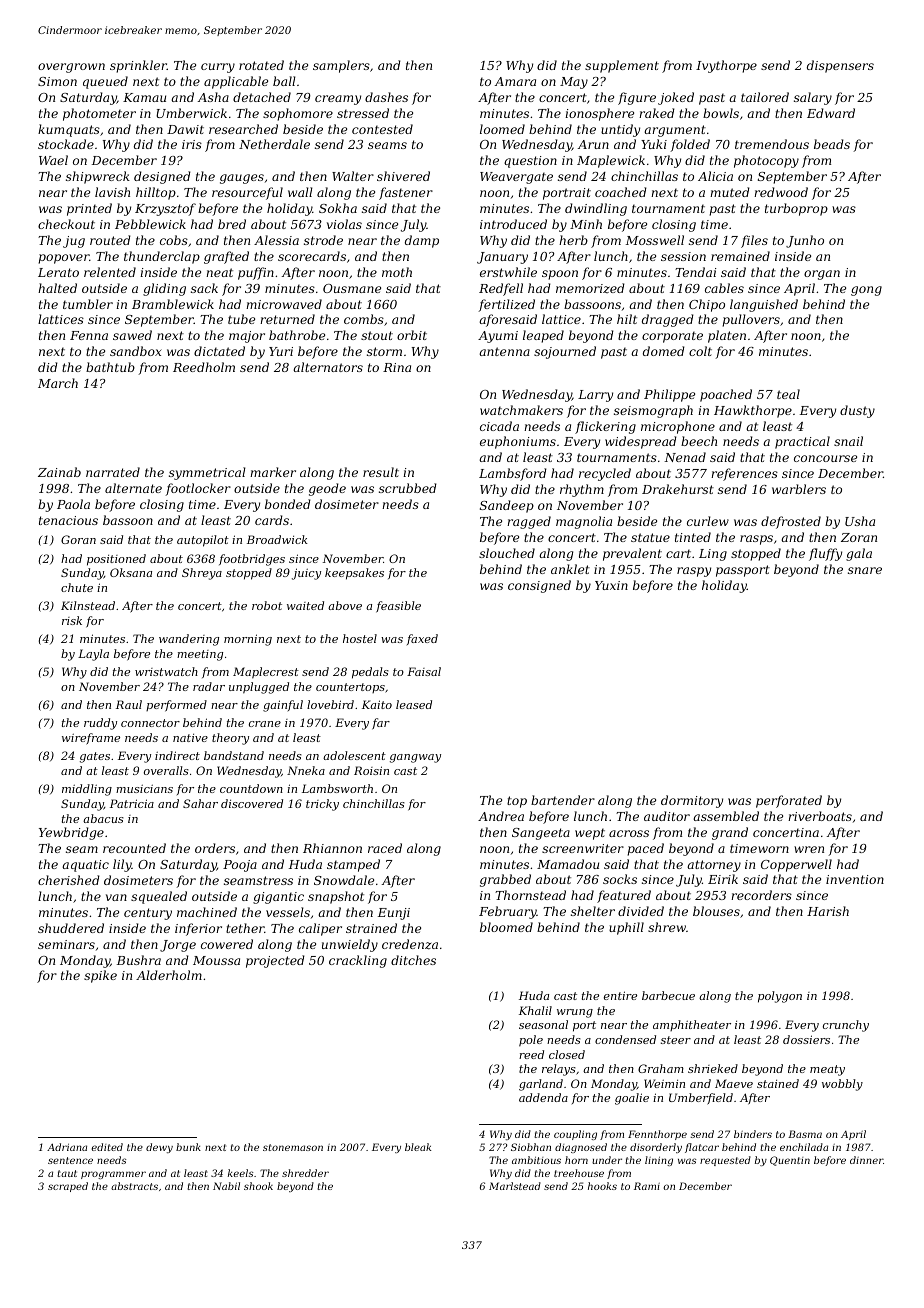  What do you see at coordinates (515, 81) in the screenshot?
I see `Amara` at bounding box center [515, 81].
